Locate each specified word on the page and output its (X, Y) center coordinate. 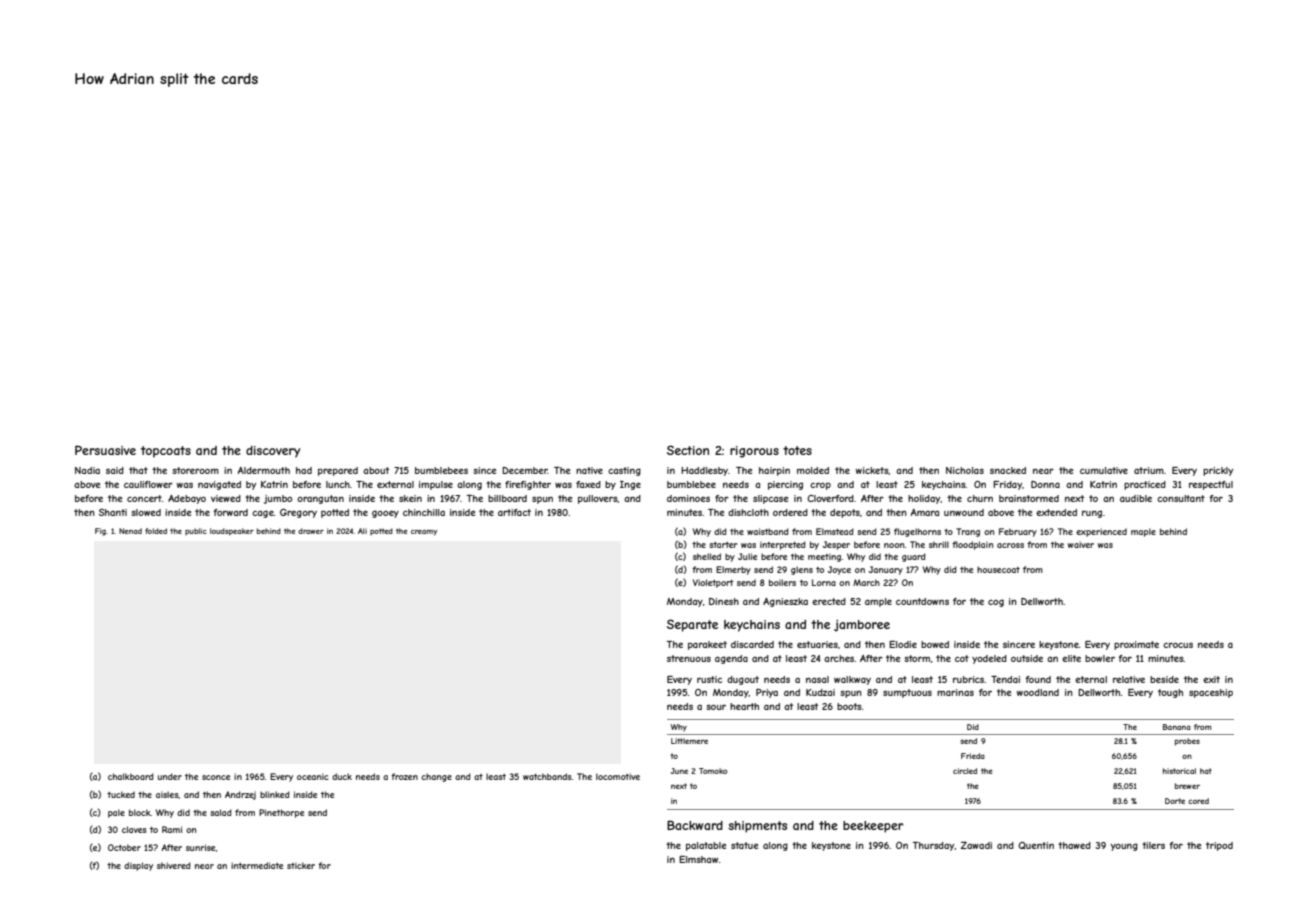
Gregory (298, 513)
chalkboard (131, 776)
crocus (1178, 645)
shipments (757, 827)
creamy (424, 533)
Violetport (713, 583)
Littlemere (689, 741)
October (124, 847)
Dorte (1175, 801)
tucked (121, 794)
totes (797, 450)
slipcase (770, 499)
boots (849, 706)
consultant (1181, 498)
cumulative (1104, 470)
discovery (273, 452)
